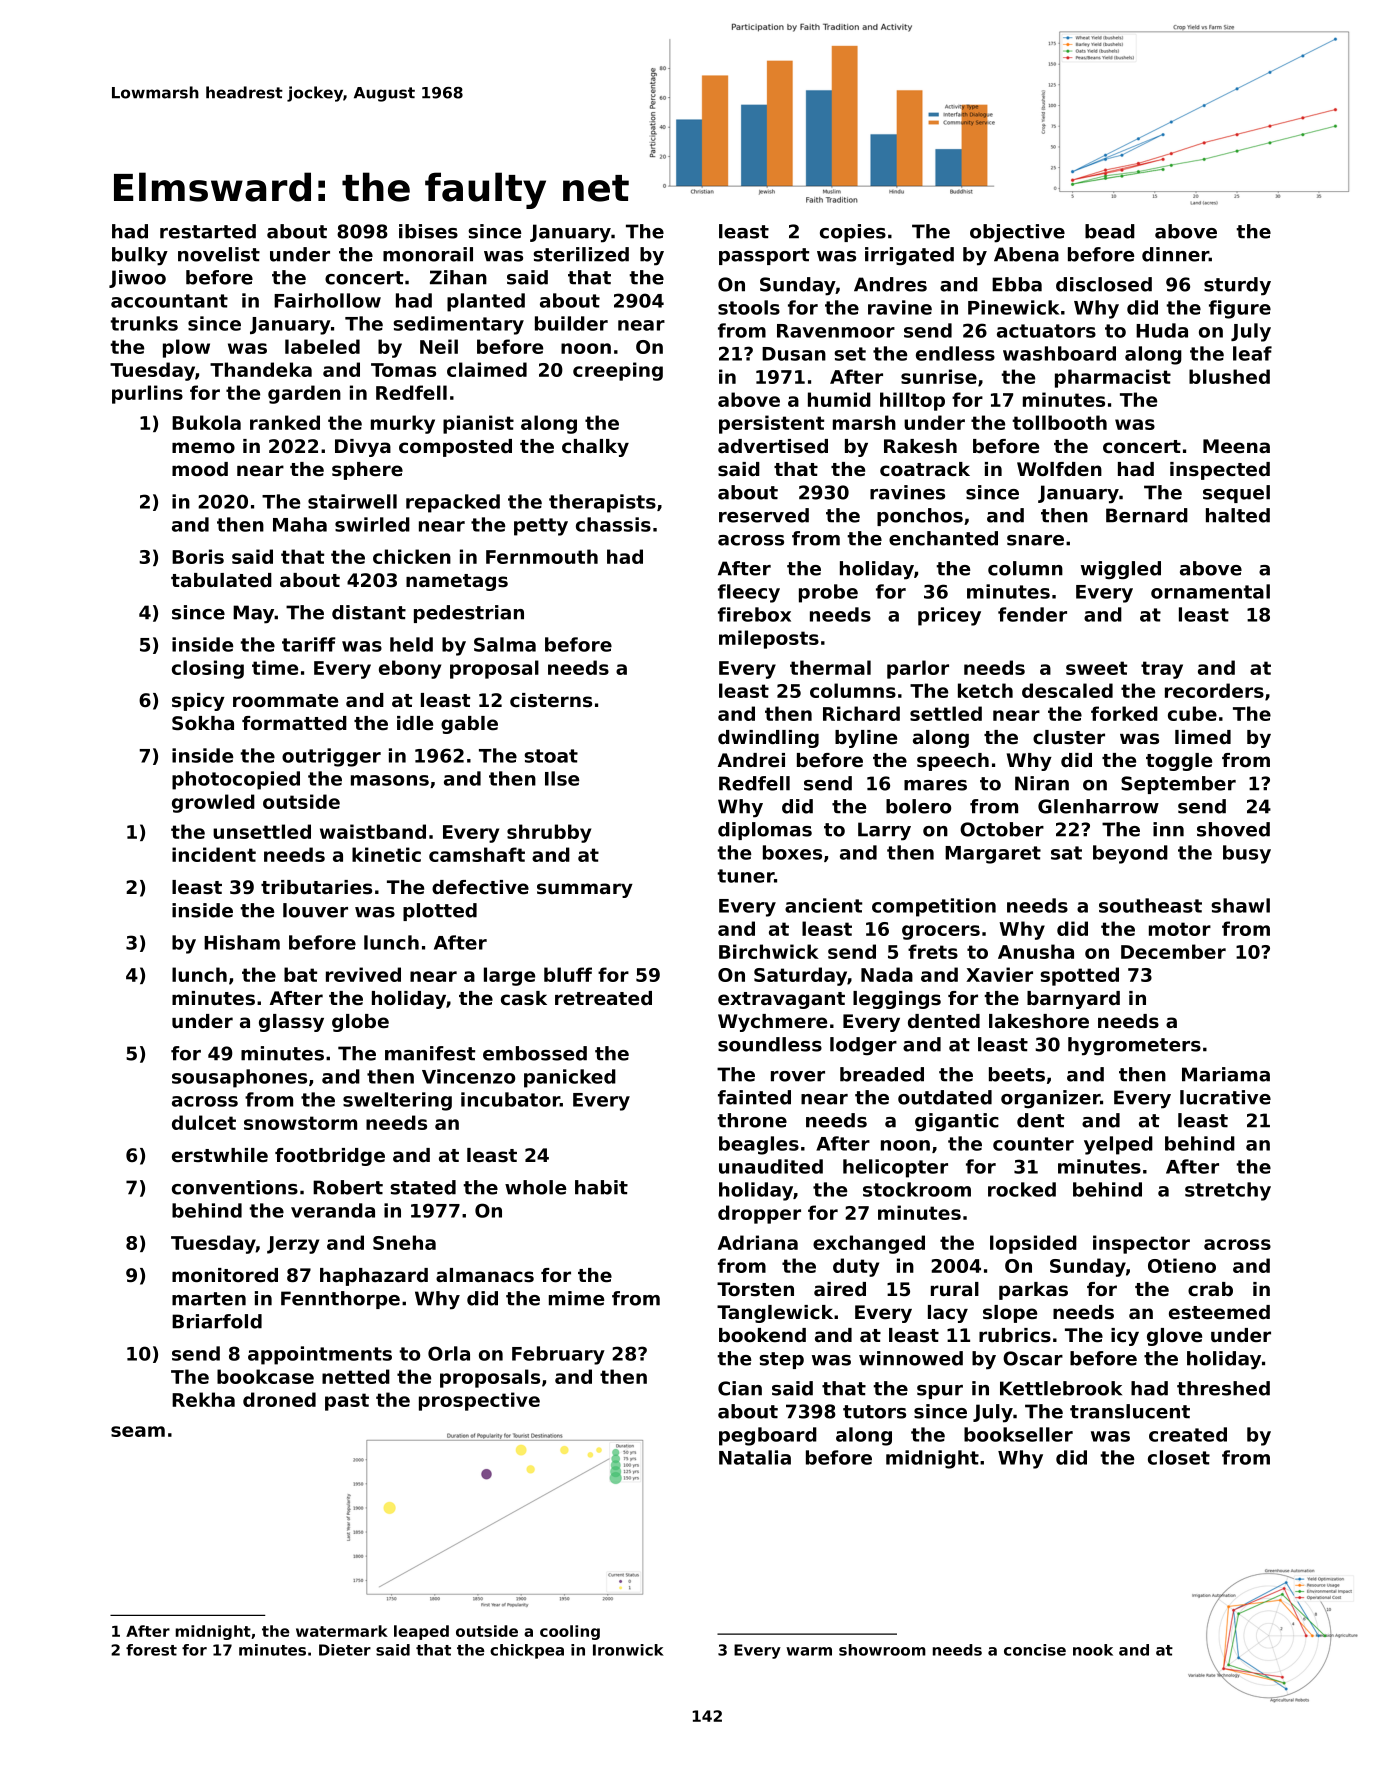  What do you see at coordinates (369, 612) in the screenshot?
I see `distant` at bounding box center [369, 612].
